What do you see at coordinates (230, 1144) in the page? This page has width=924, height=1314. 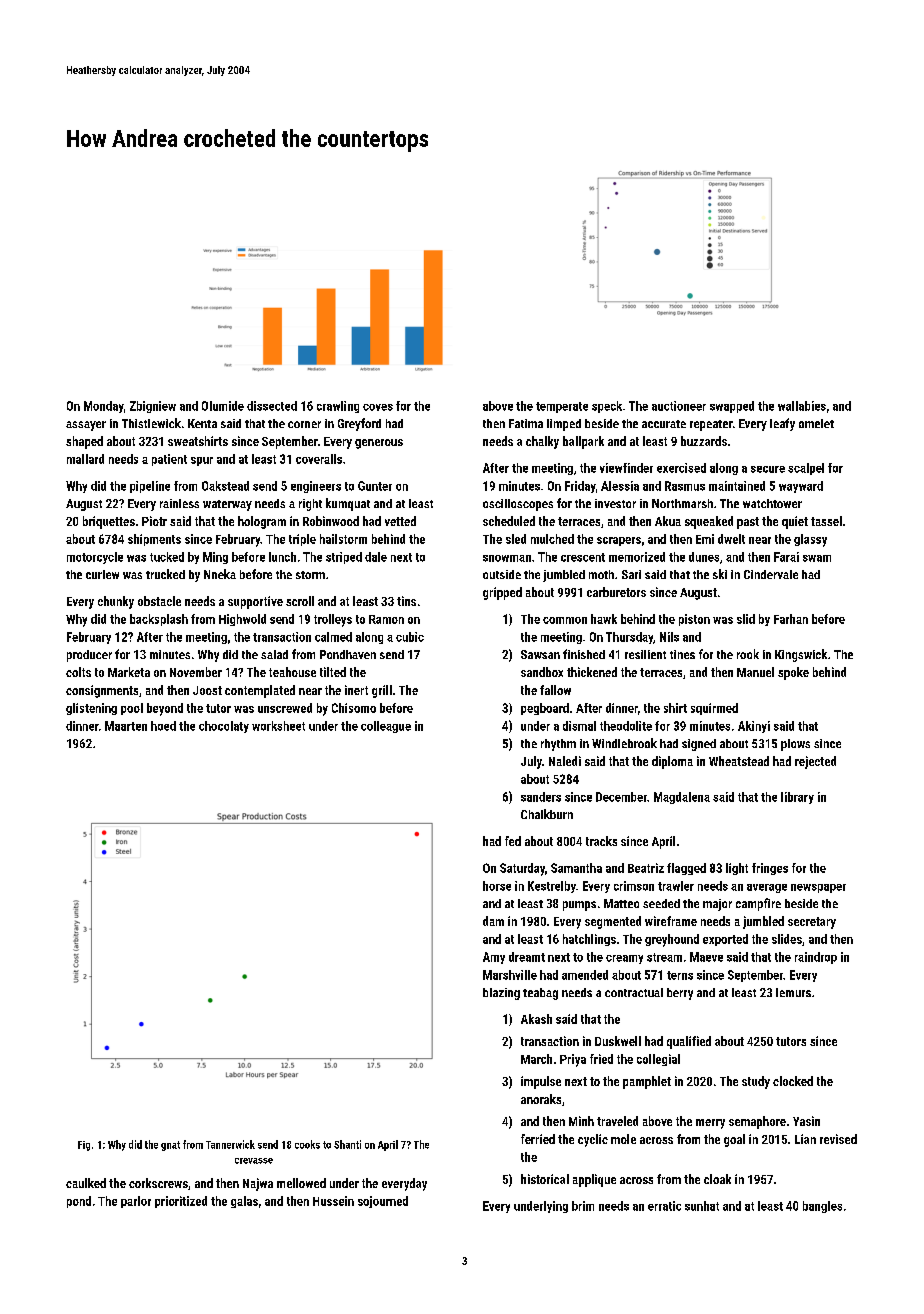 I see `Tannerwick` at bounding box center [230, 1144].
